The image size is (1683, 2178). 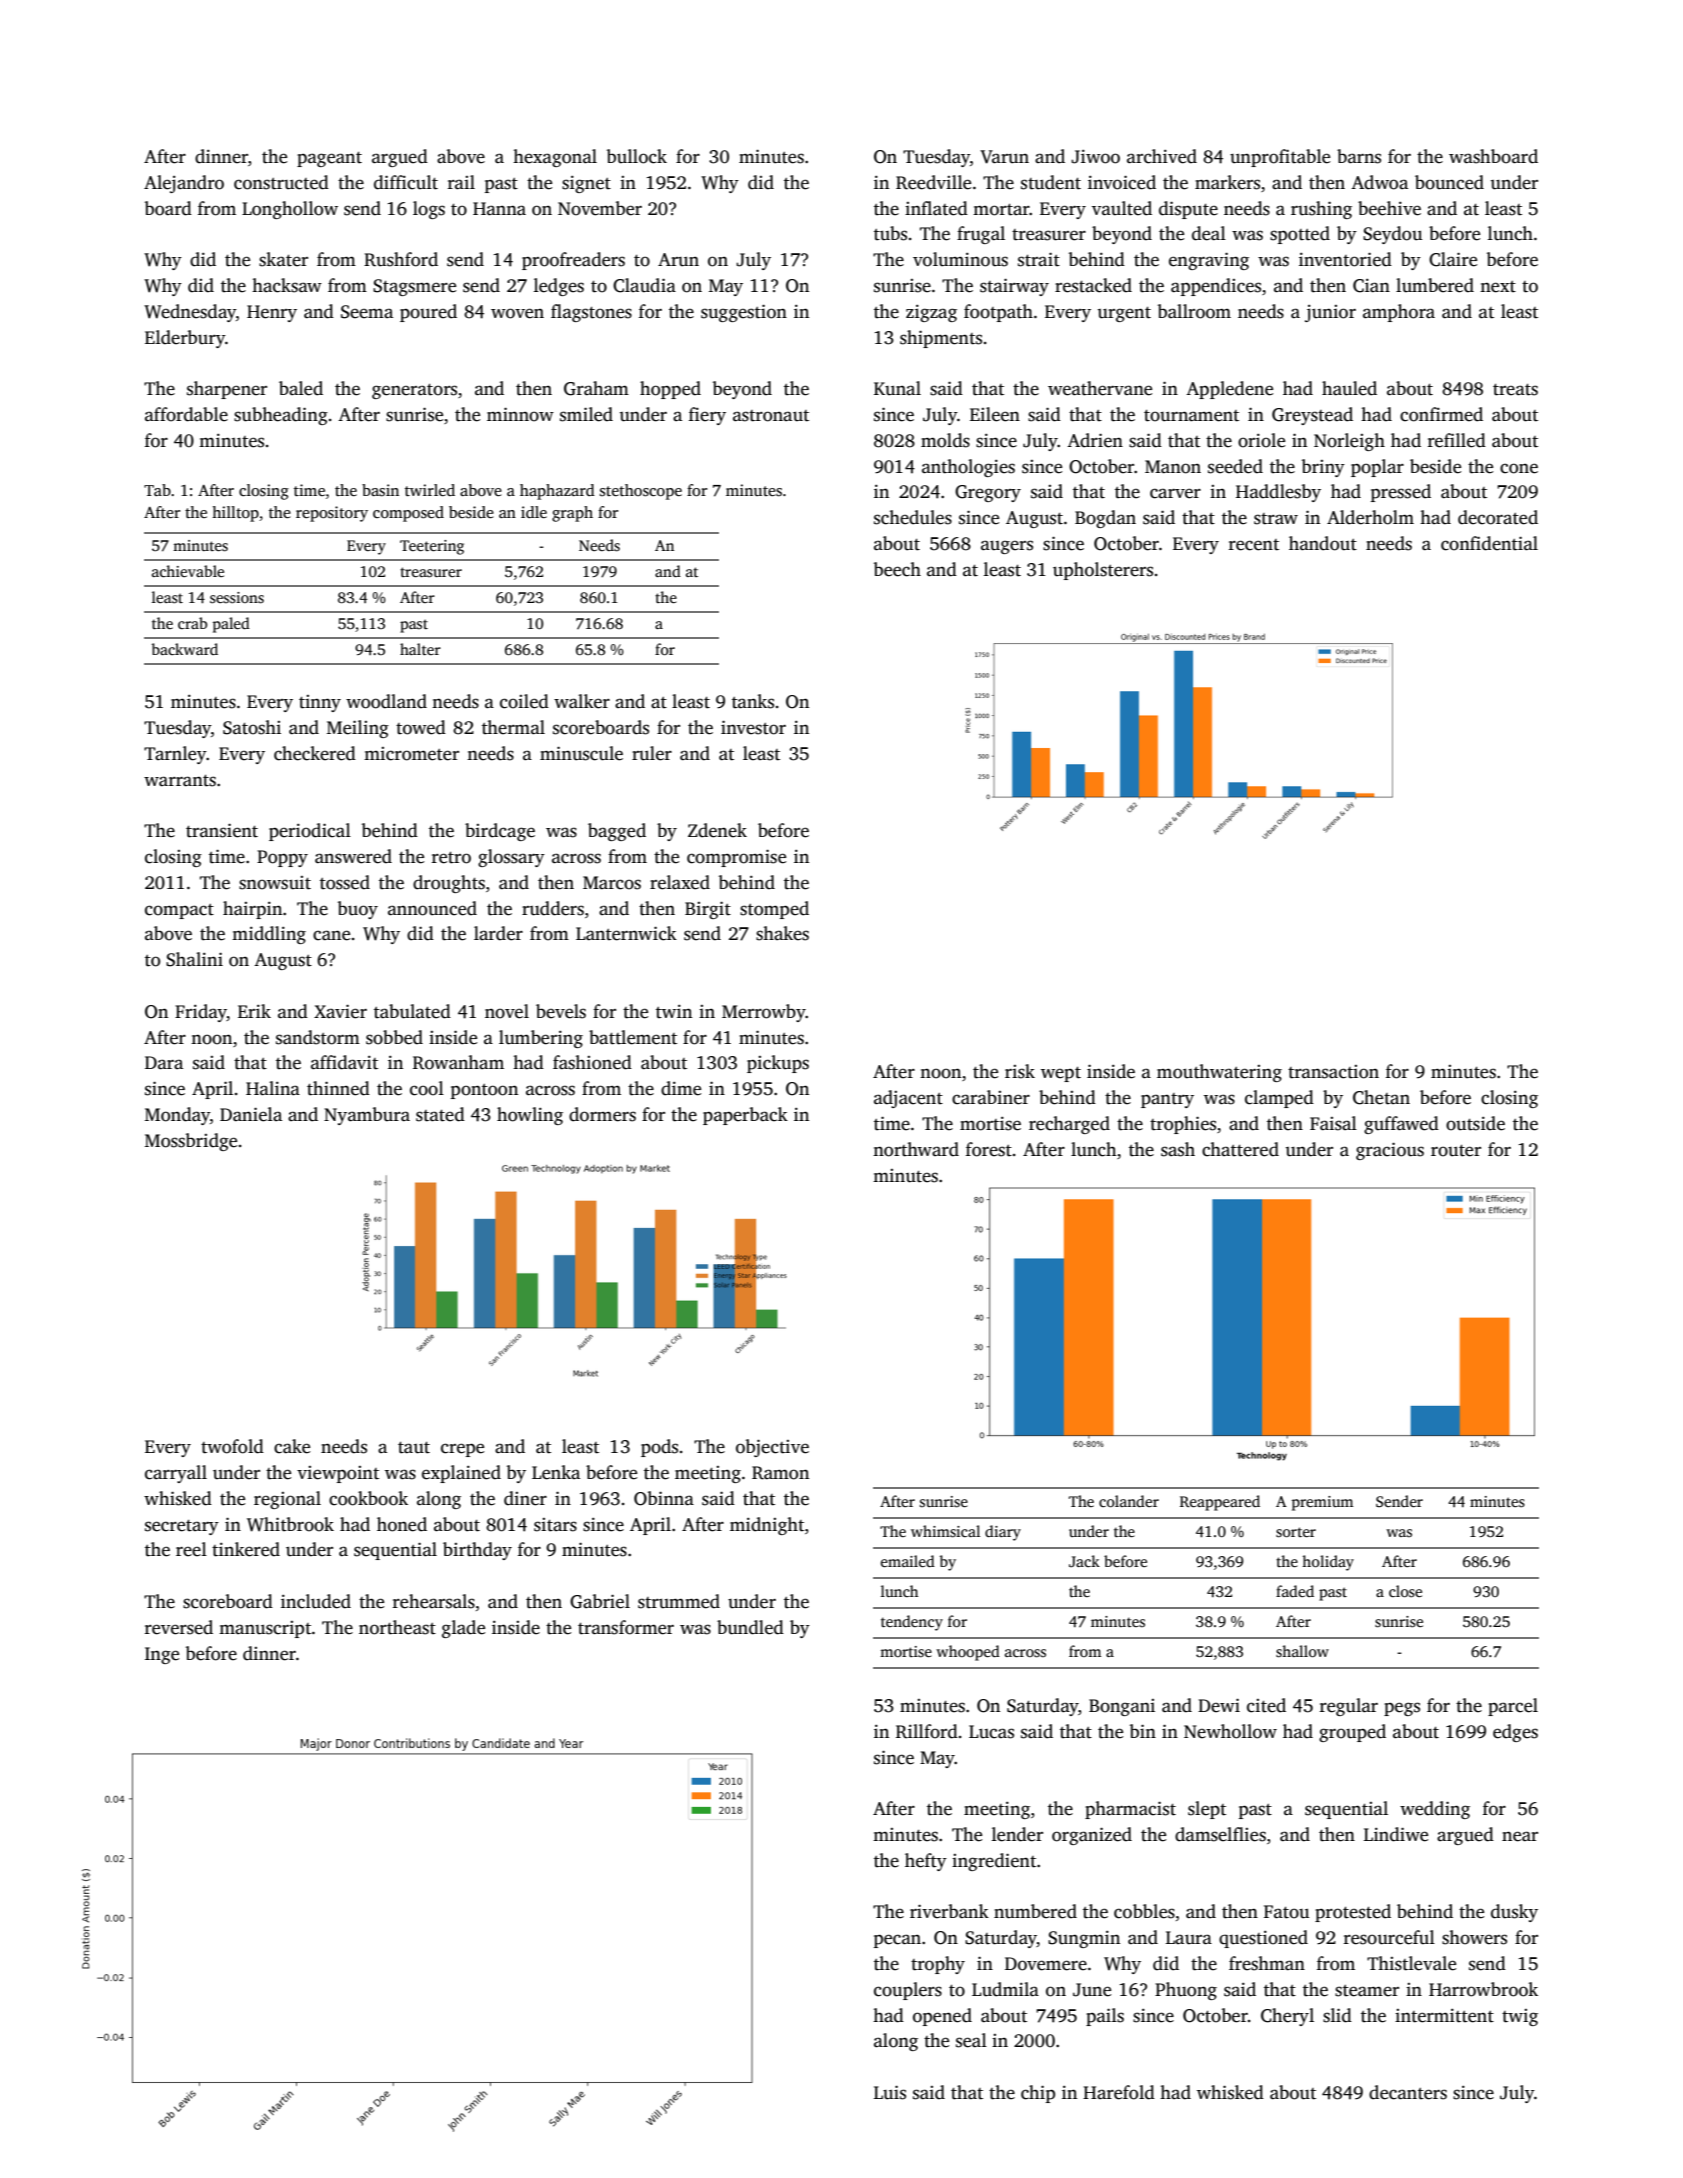 What do you see at coordinates (927, 1731) in the screenshot?
I see `Rillford` at bounding box center [927, 1731].
